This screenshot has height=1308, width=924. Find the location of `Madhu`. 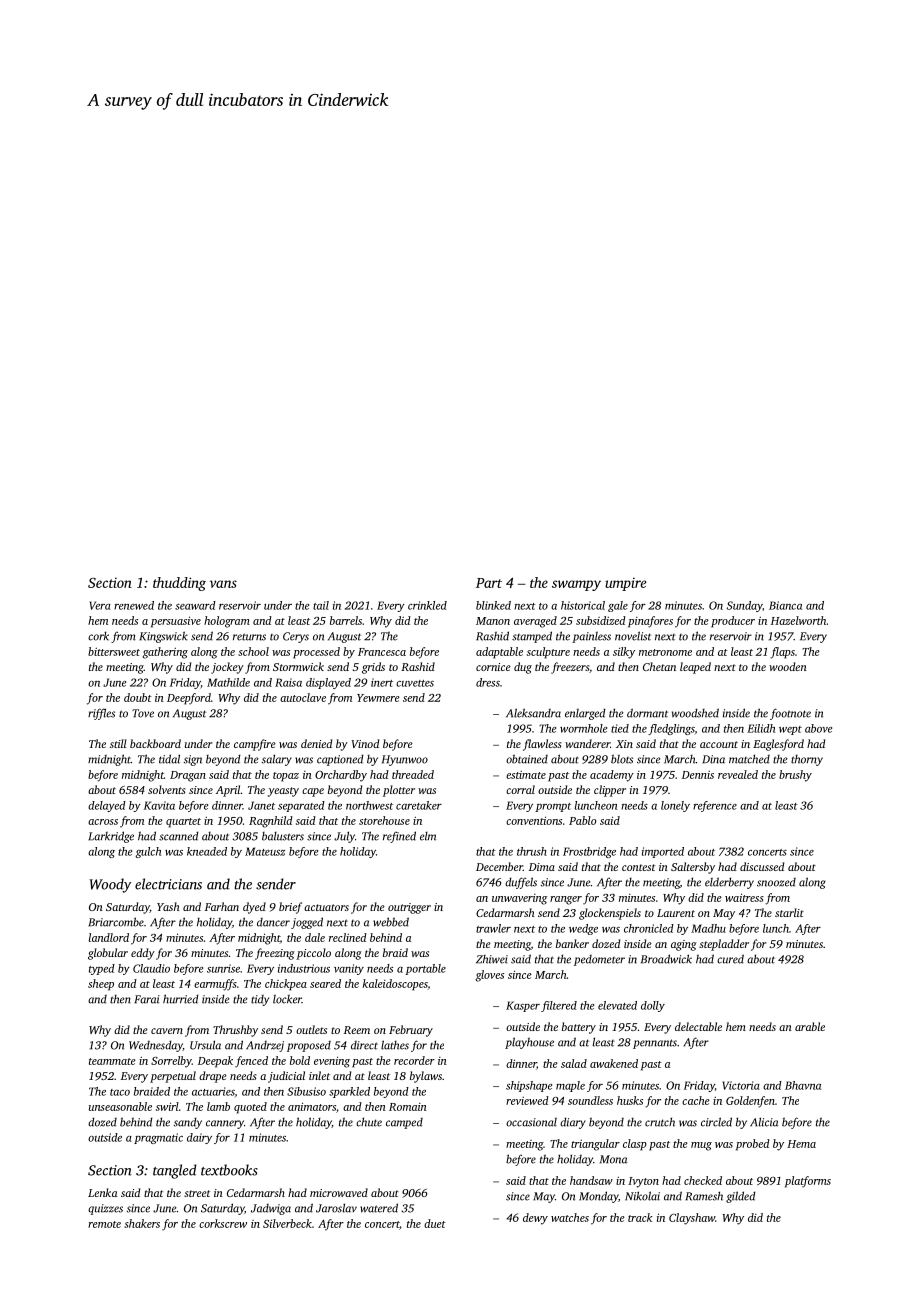

Madhu is located at coordinates (708, 928).
